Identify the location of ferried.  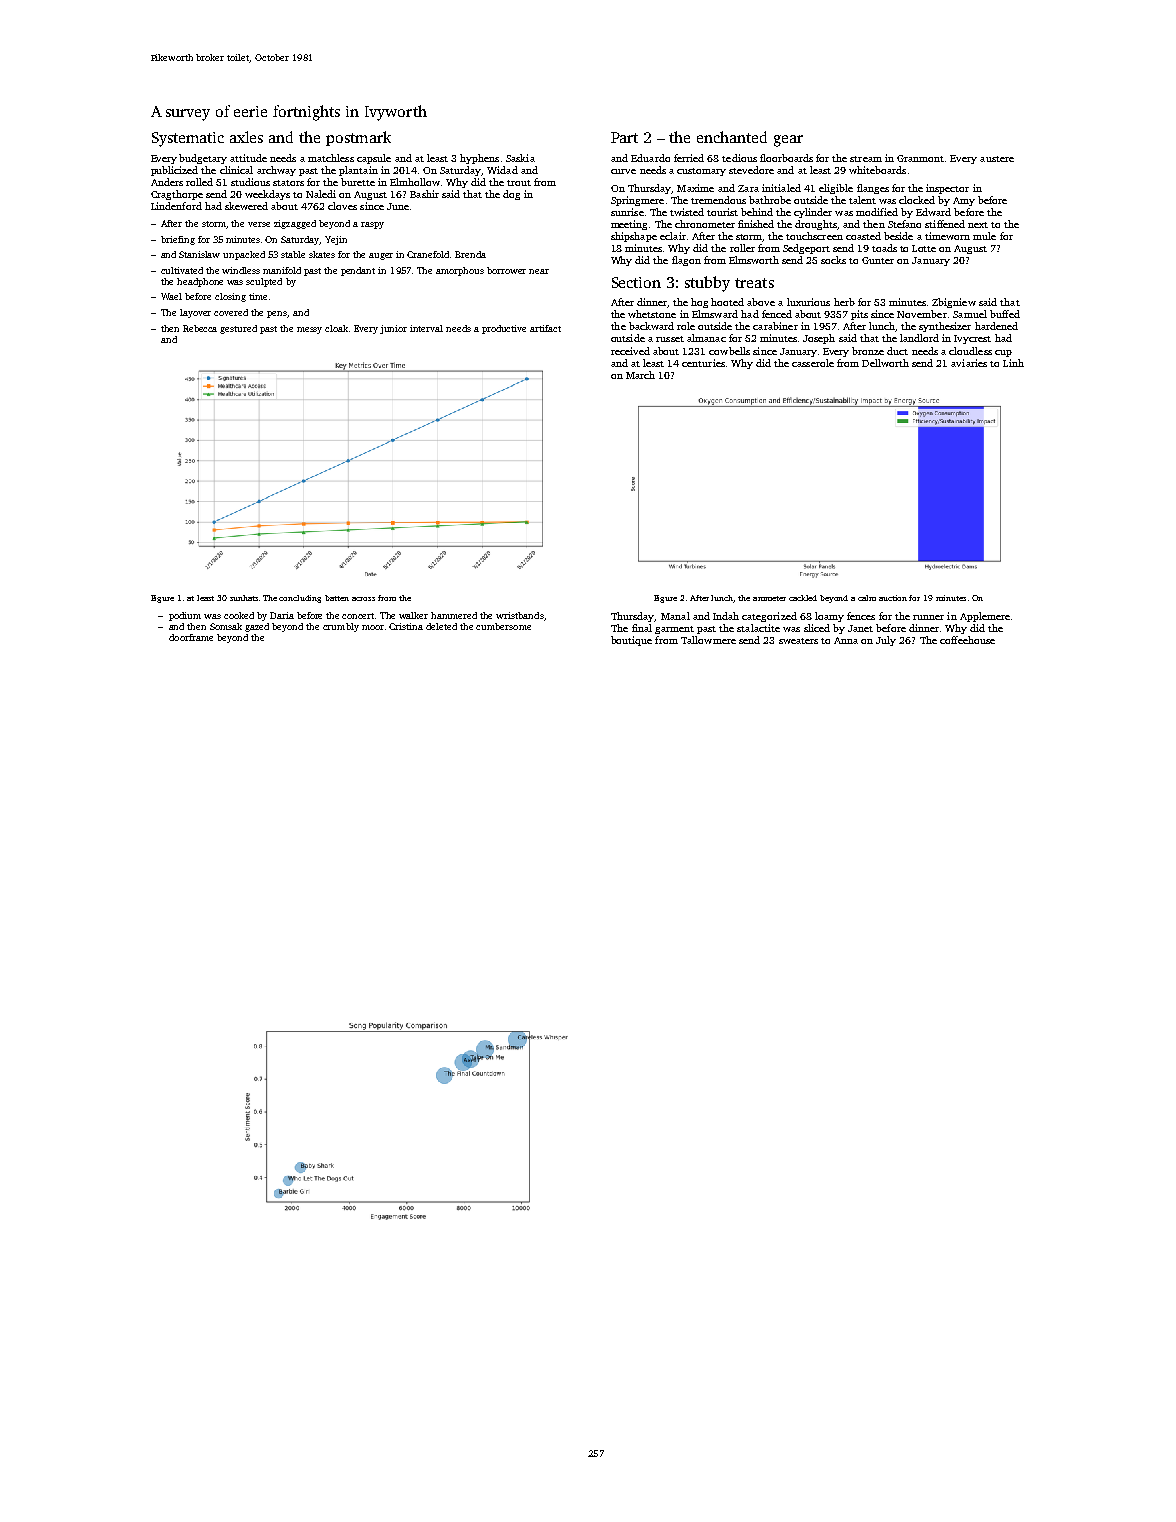
(689, 158).
